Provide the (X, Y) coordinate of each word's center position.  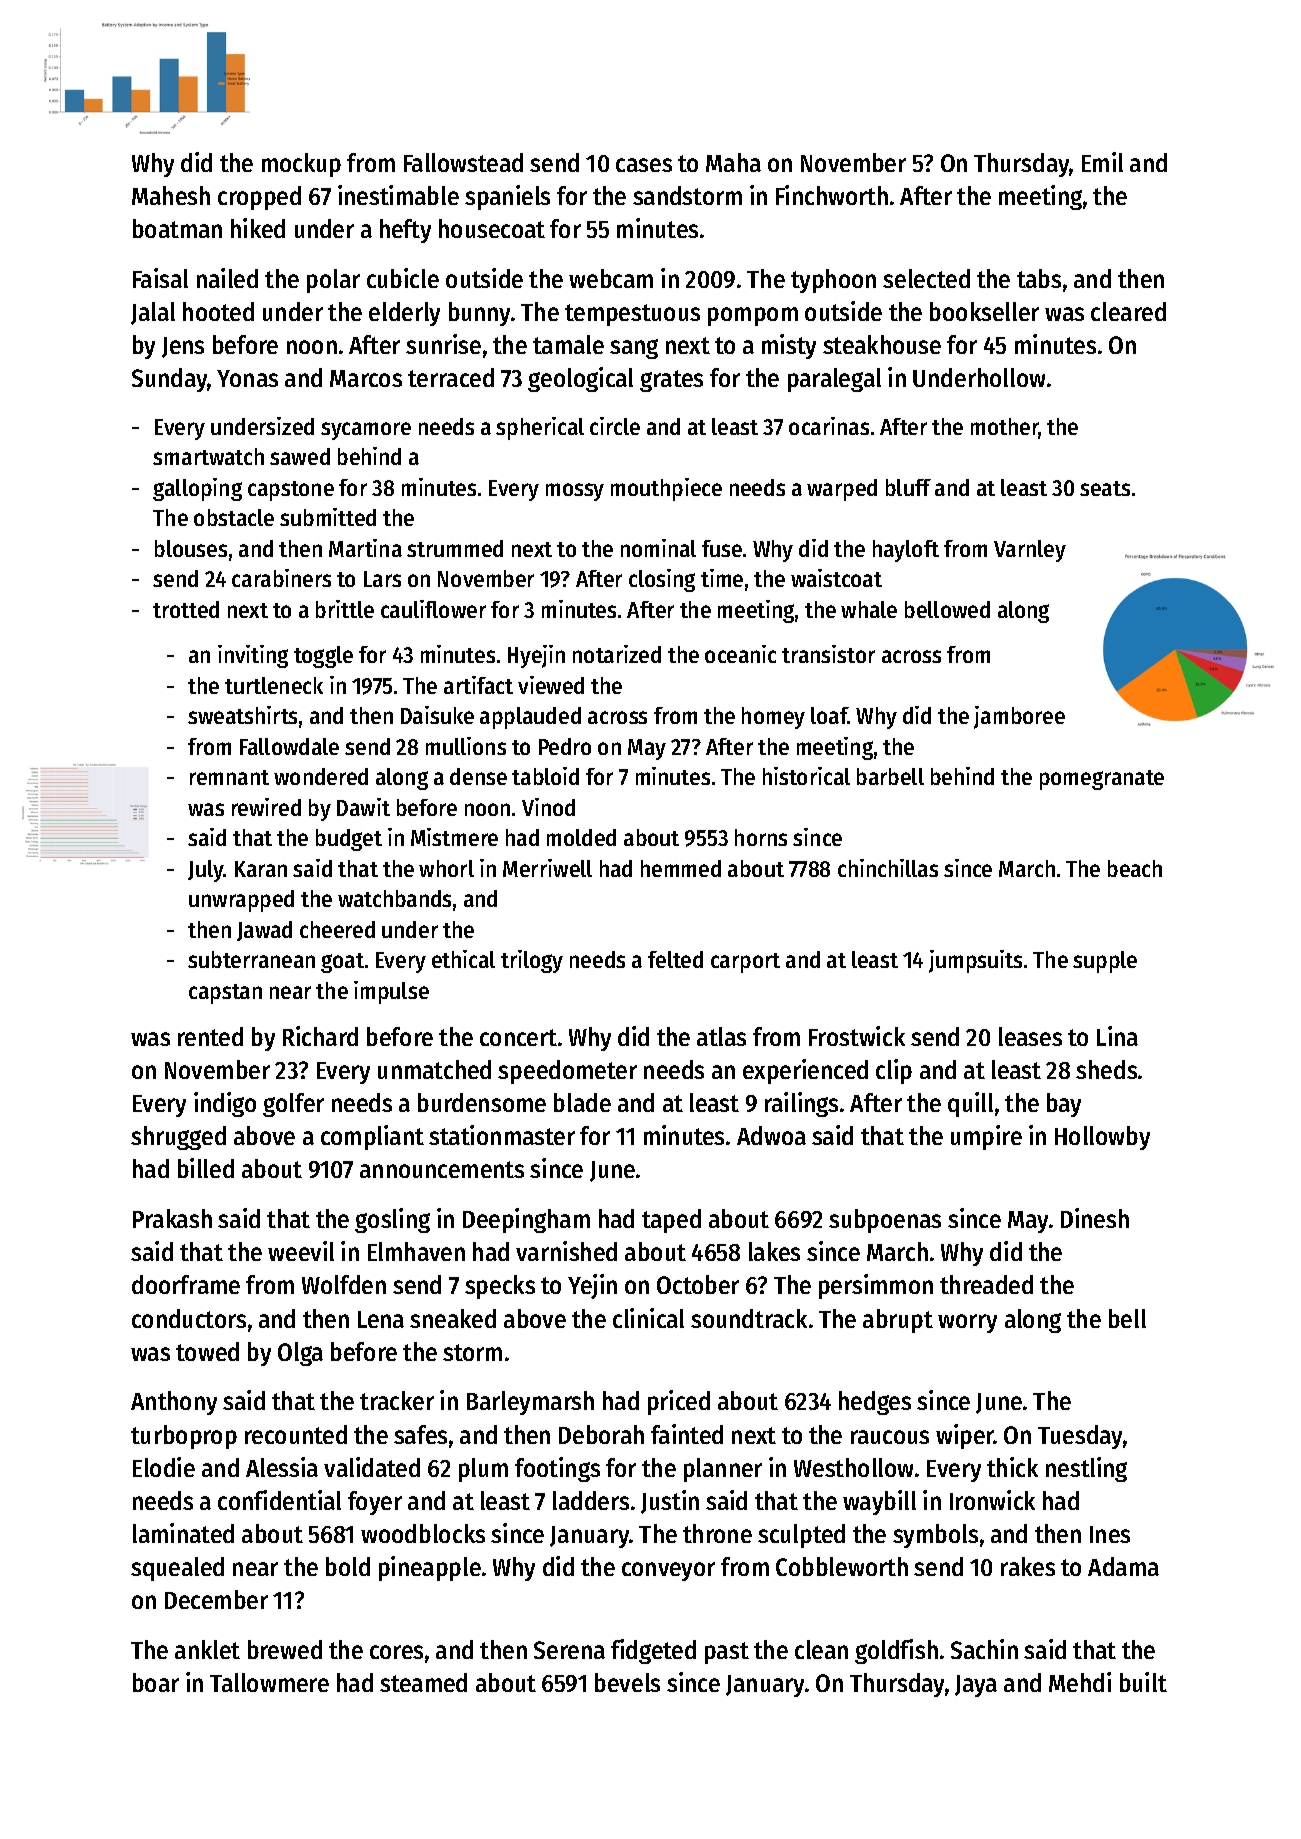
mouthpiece (666, 489)
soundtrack (749, 1318)
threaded (986, 1284)
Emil (1102, 162)
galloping (197, 489)
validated (372, 1467)
